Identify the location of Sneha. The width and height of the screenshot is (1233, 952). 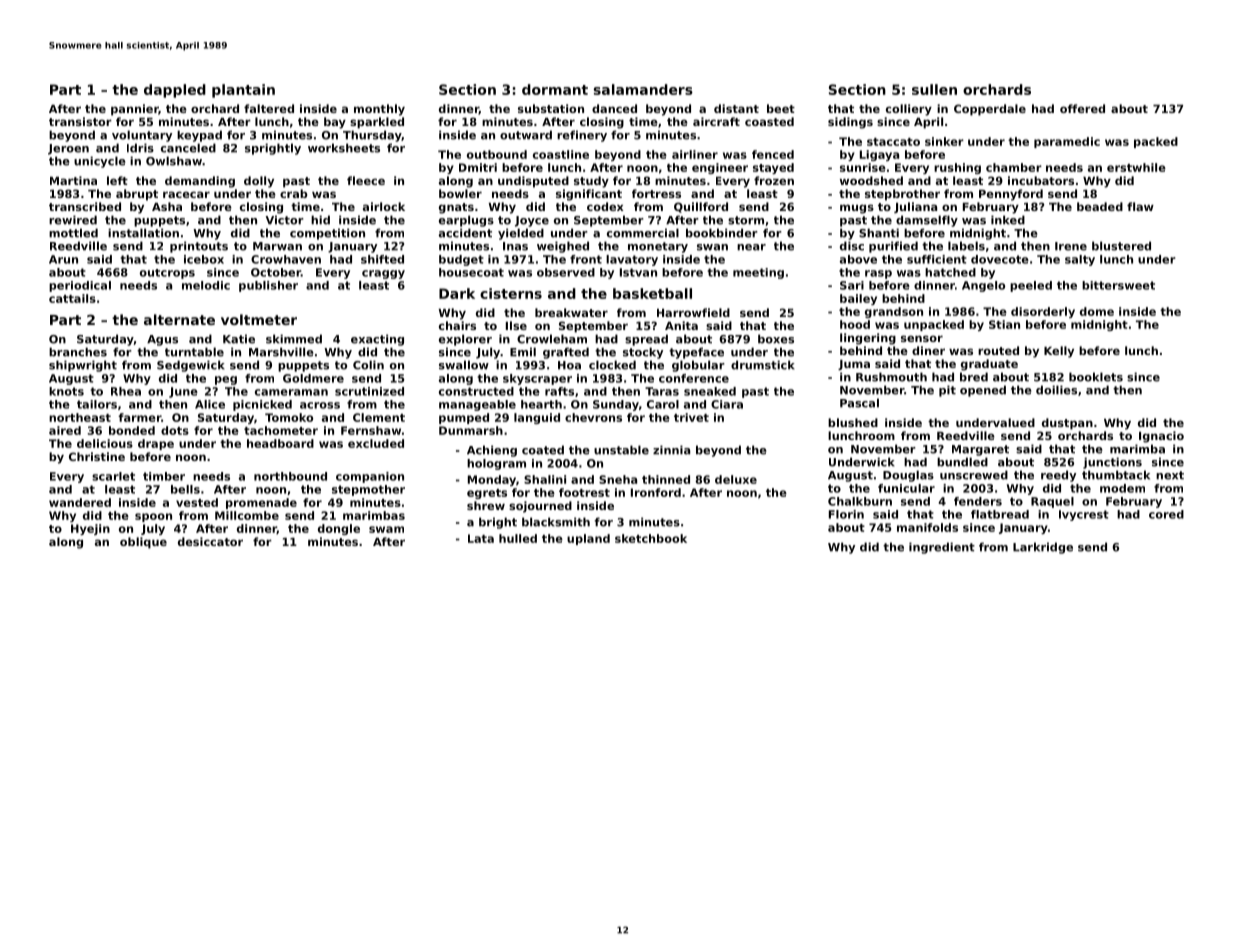
(618, 479).
